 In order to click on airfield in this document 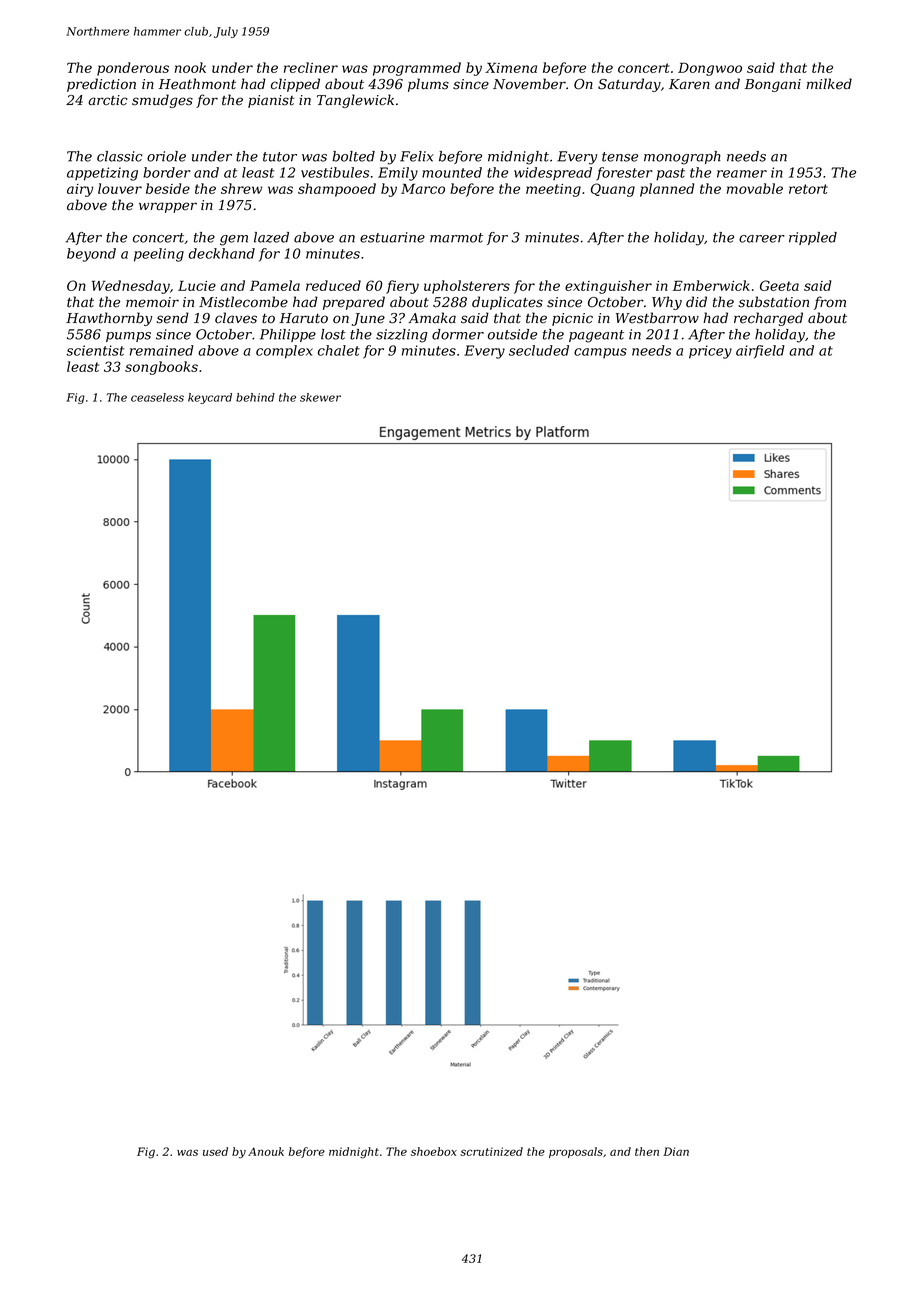, I will do `click(760, 352)`.
